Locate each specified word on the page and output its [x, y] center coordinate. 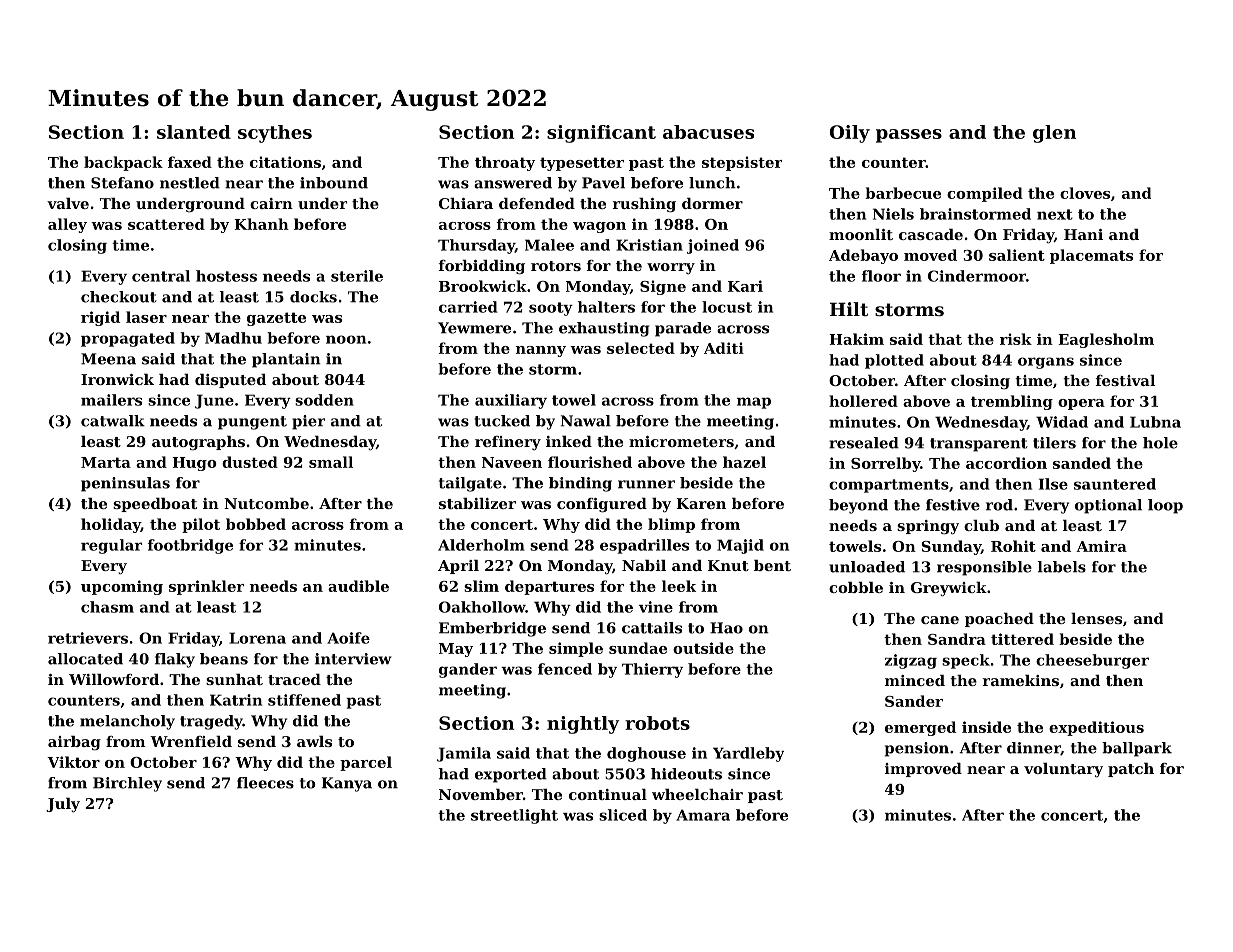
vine [656, 607]
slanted [194, 132]
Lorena [257, 638]
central [161, 276]
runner [646, 484]
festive [953, 505]
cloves [1085, 193]
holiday [111, 525]
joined [713, 246]
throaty [505, 163]
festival [1125, 380]
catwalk [113, 421]
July [63, 805]
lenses [1096, 618]
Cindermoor [977, 276]
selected [641, 348]
